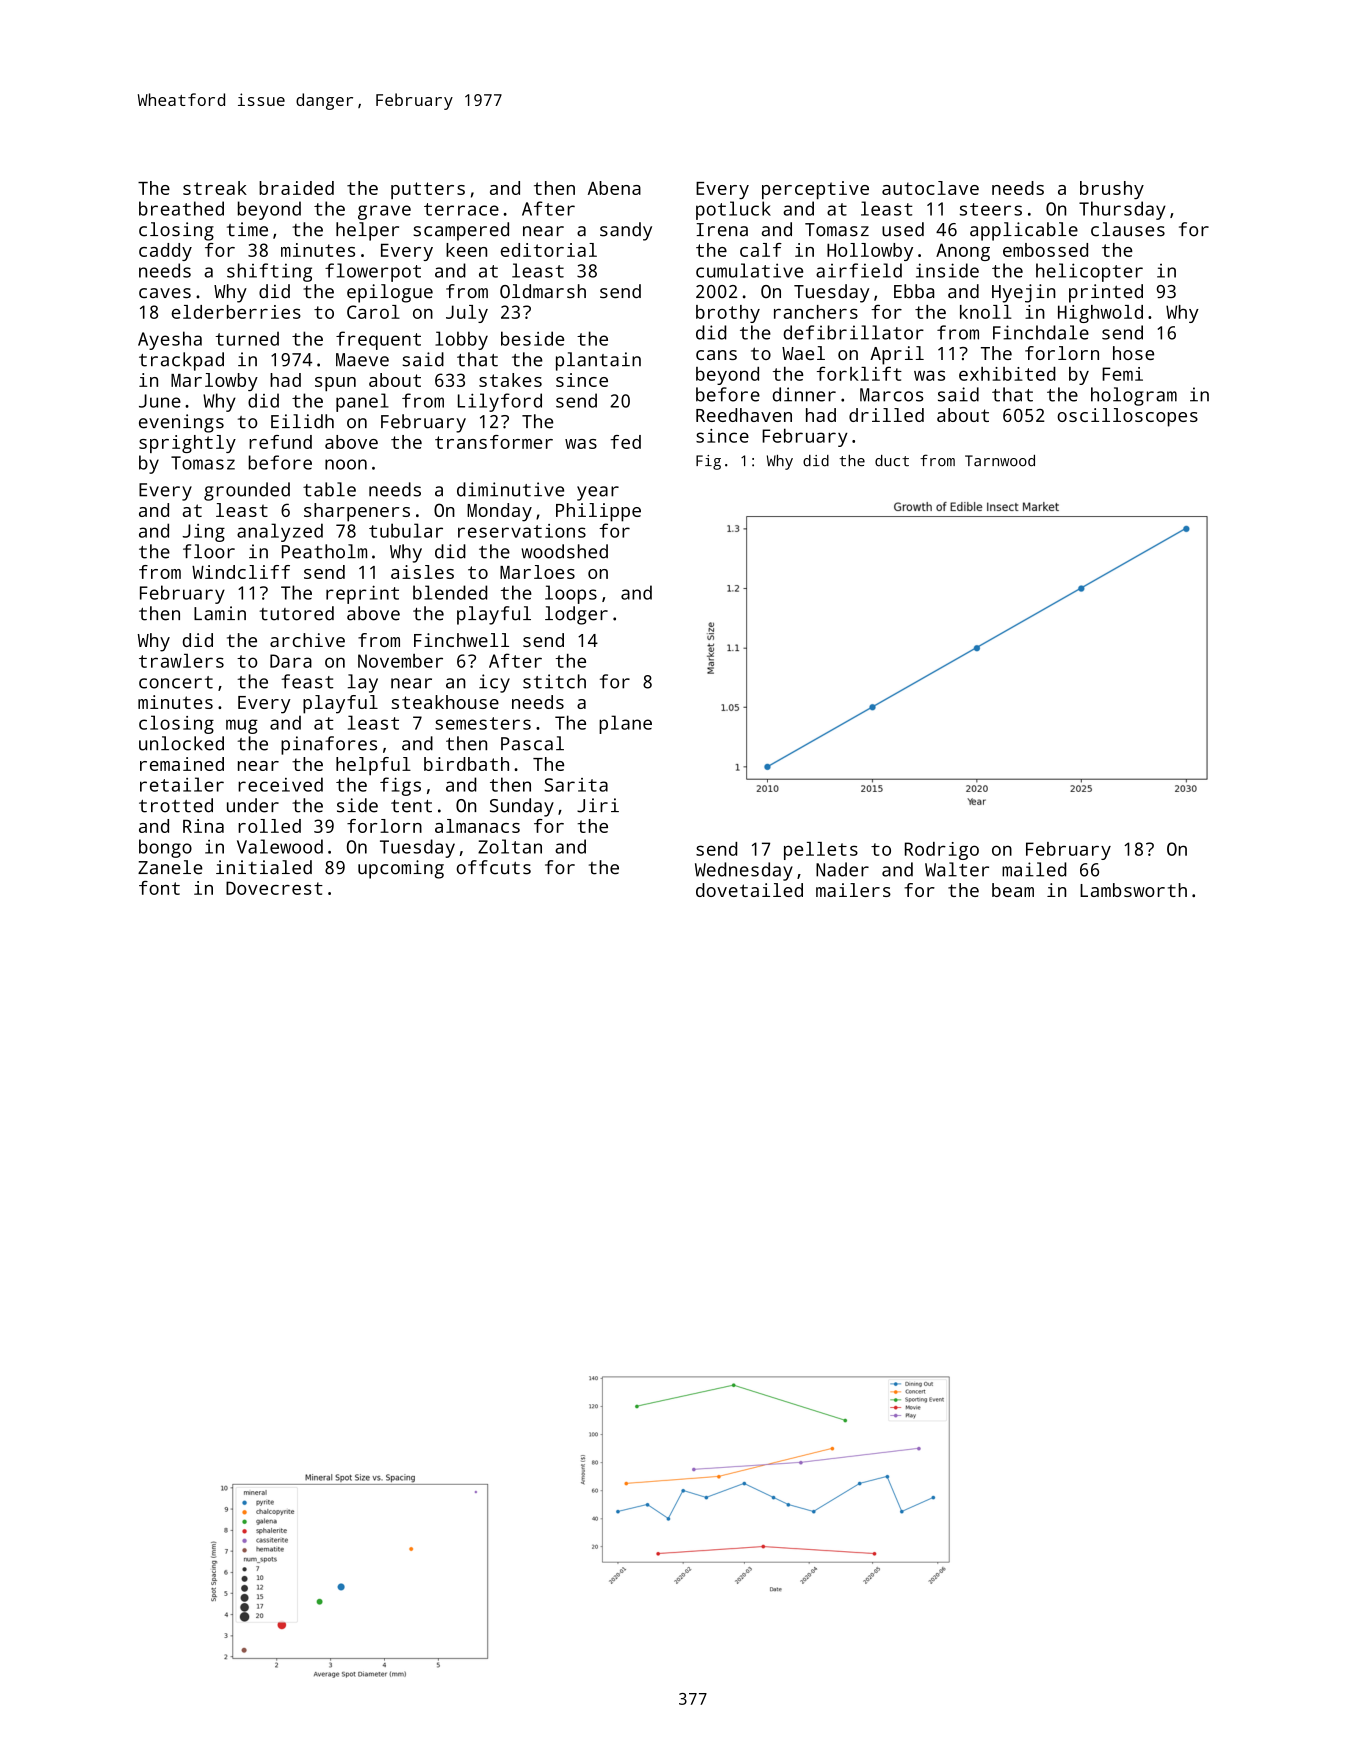  I want to click on Tarnwood, so click(1000, 461).
